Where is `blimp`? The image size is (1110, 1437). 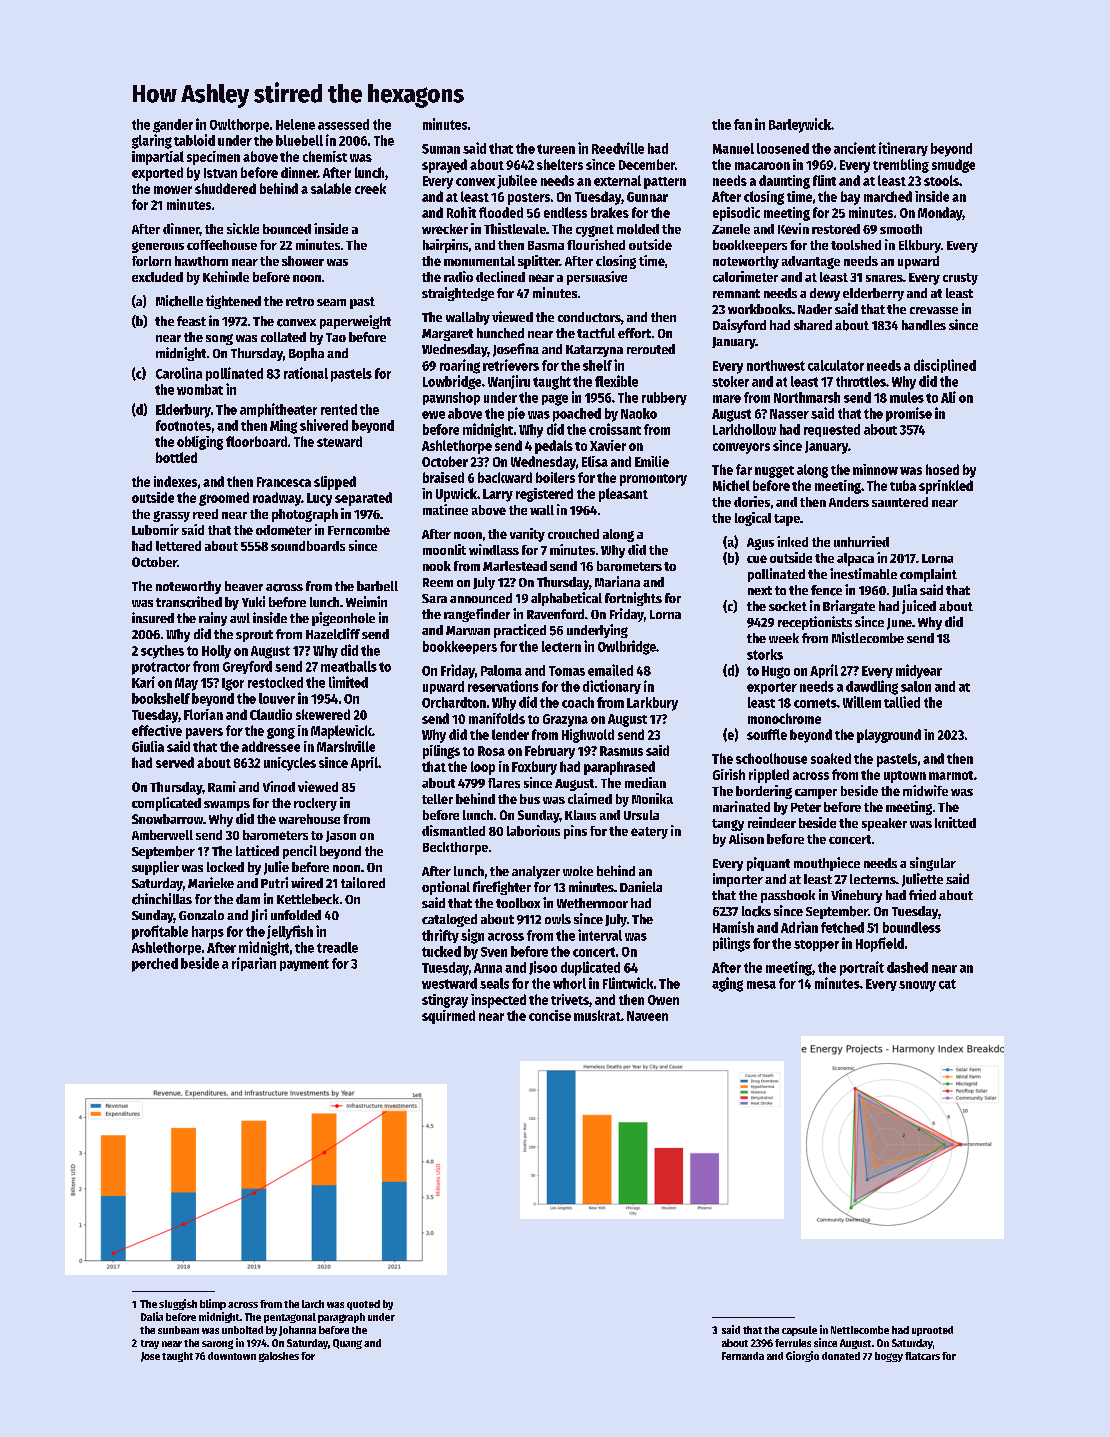 blimp is located at coordinates (213, 1304).
